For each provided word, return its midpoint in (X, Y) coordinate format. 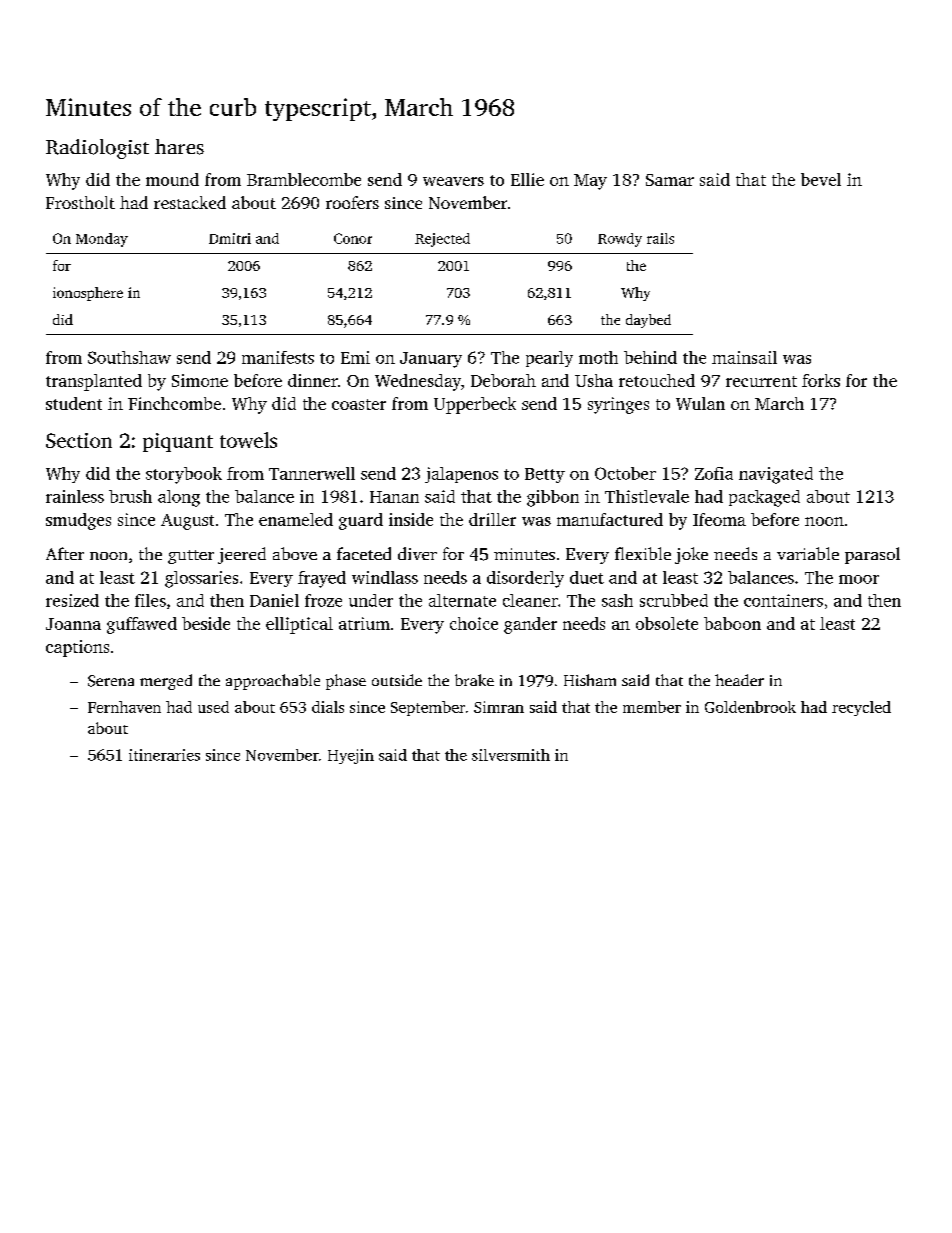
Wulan (700, 403)
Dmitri (230, 238)
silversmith (511, 755)
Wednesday (418, 382)
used (213, 707)
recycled (861, 708)
